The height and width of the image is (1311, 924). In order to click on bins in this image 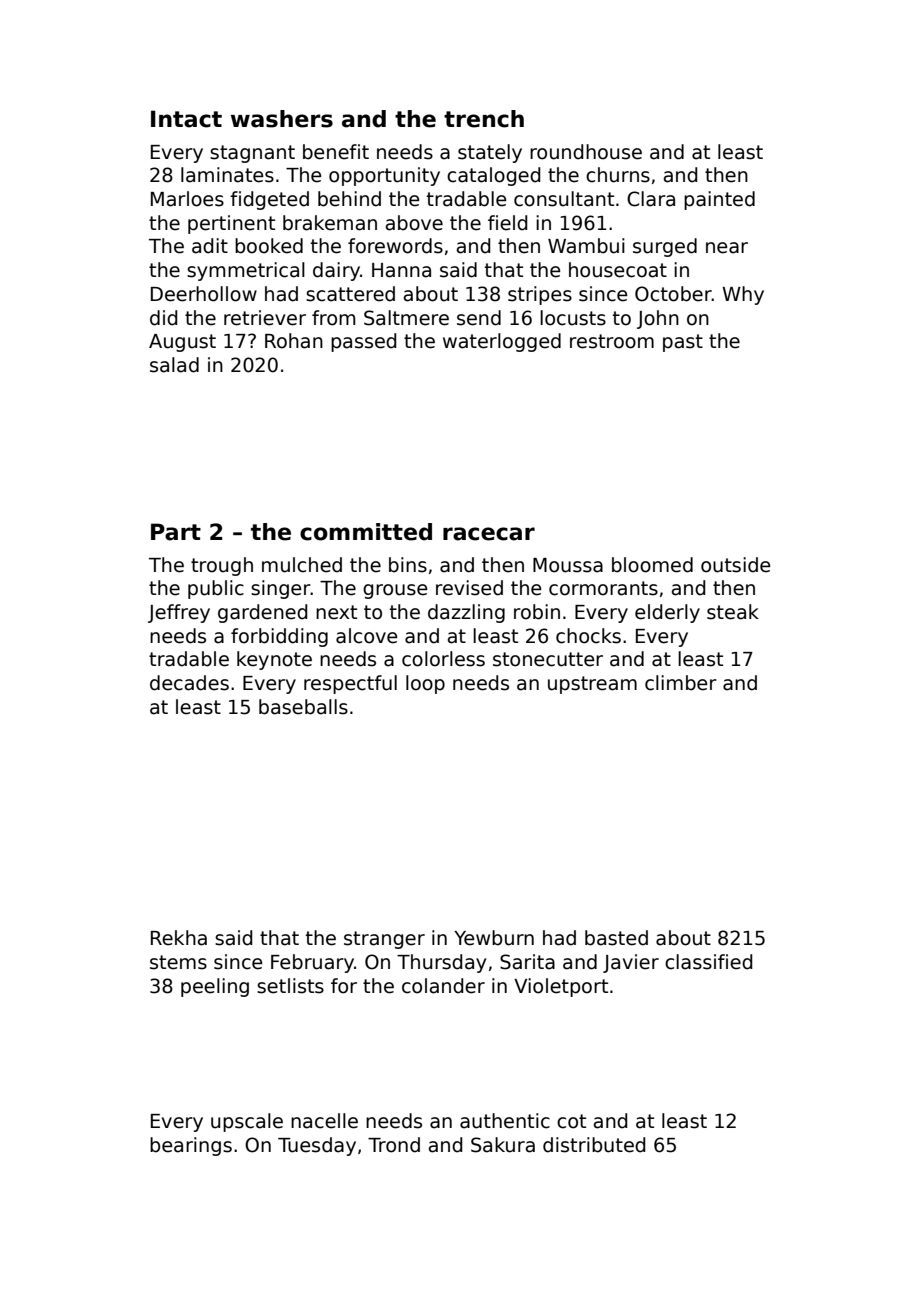, I will do `click(408, 565)`.
